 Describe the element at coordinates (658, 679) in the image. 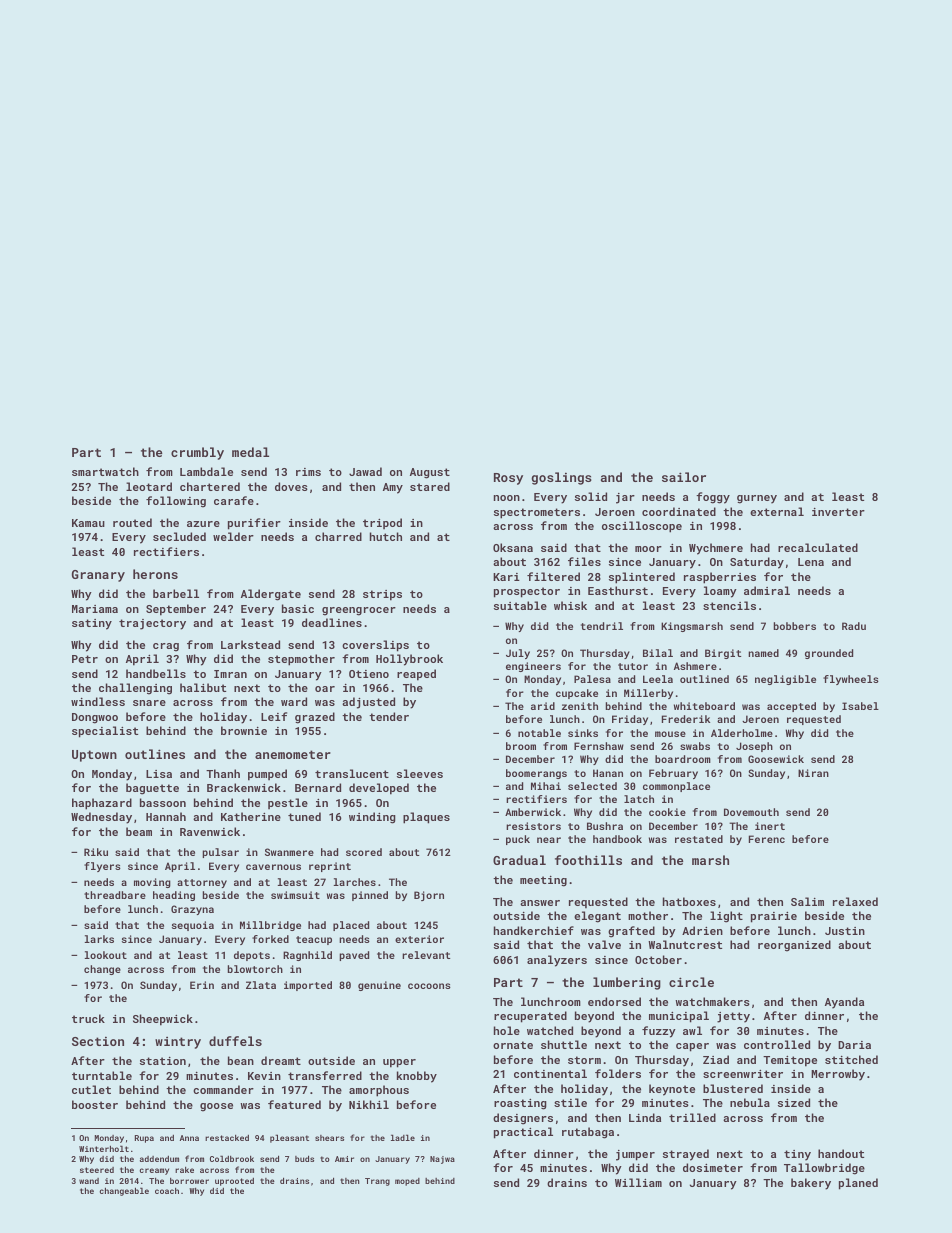

I see `Leela` at that location.
